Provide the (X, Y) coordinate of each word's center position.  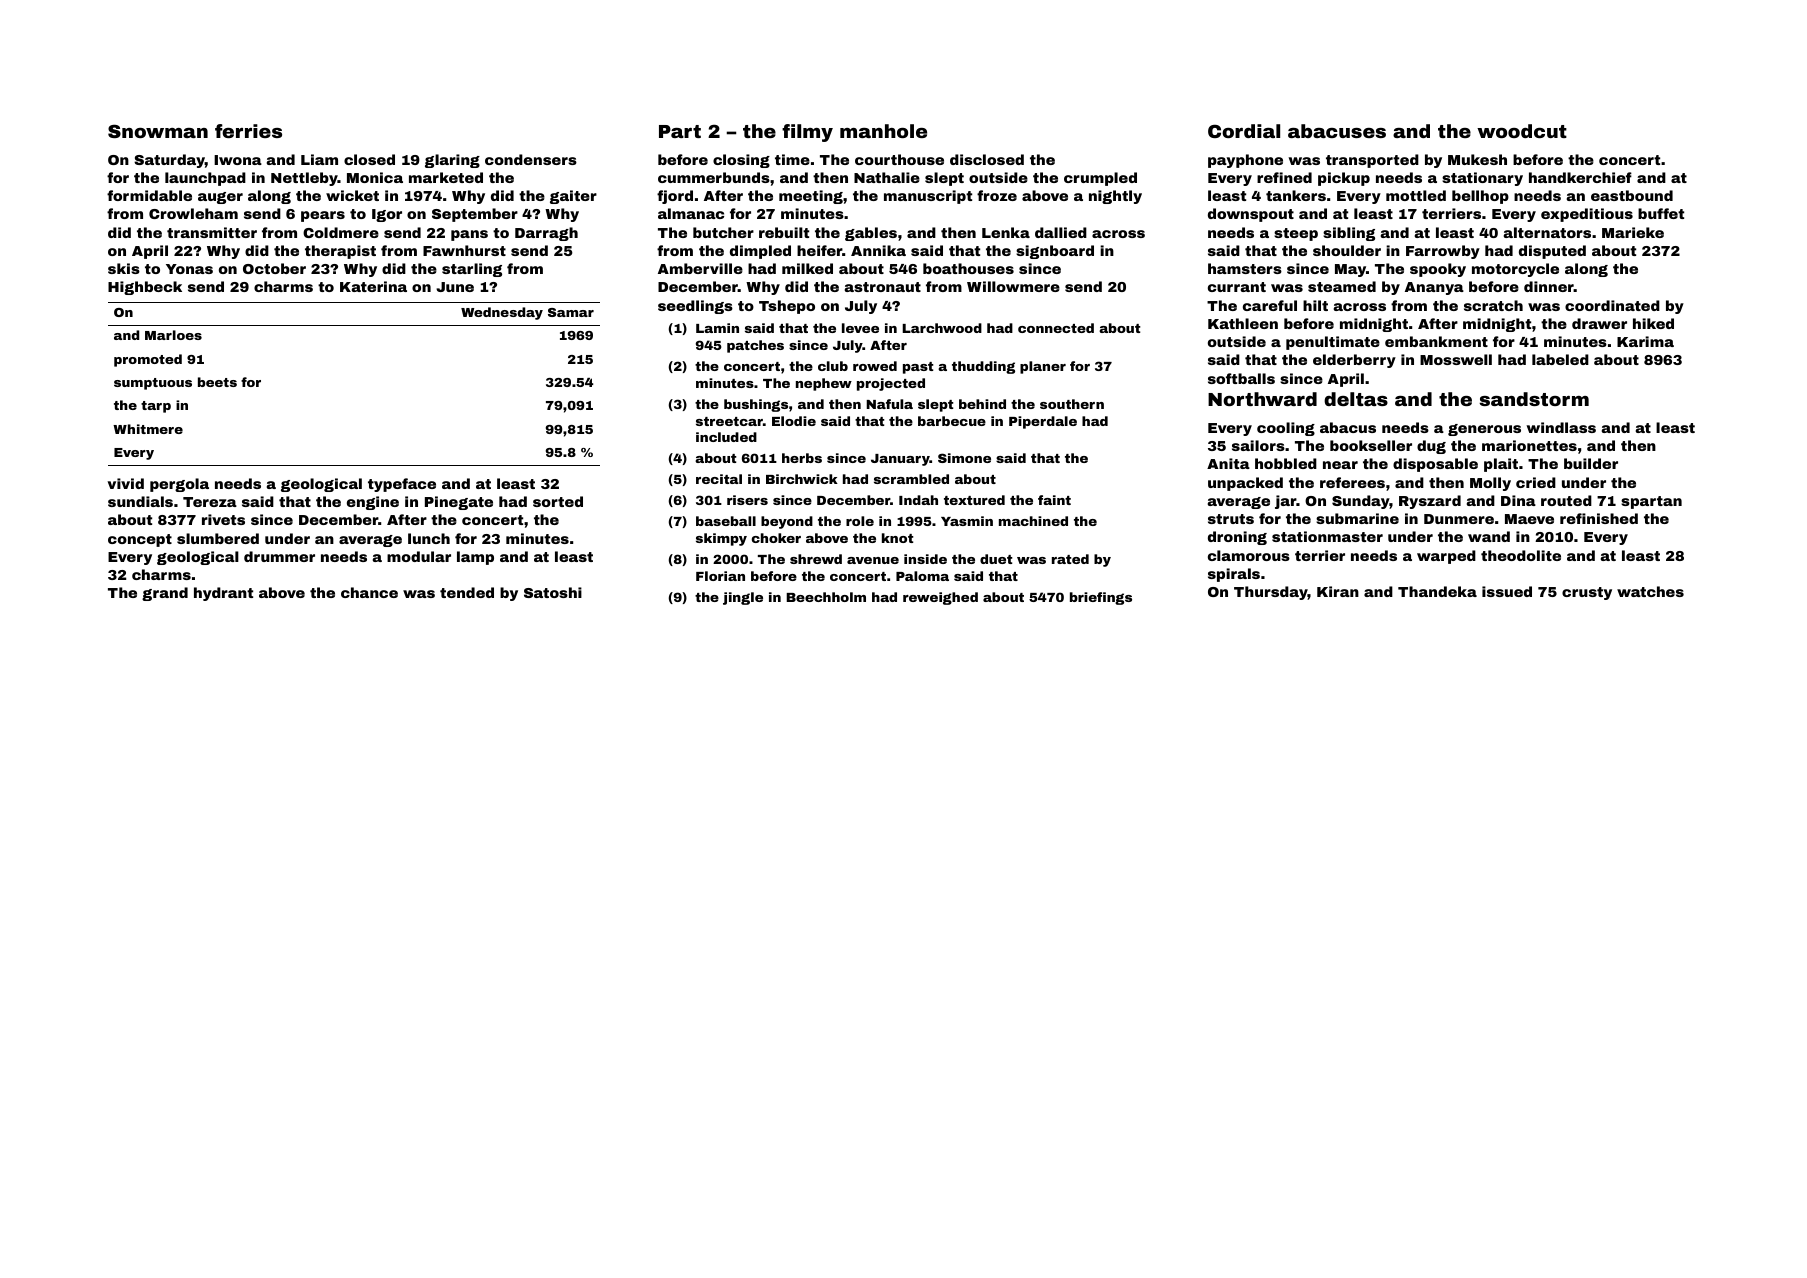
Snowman (158, 131)
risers (747, 500)
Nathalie (887, 177)
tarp (156, 407)
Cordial (1244, 131)
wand (1489, 536)
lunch (429, 538)
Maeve (1529, 519)
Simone (964, 458)
